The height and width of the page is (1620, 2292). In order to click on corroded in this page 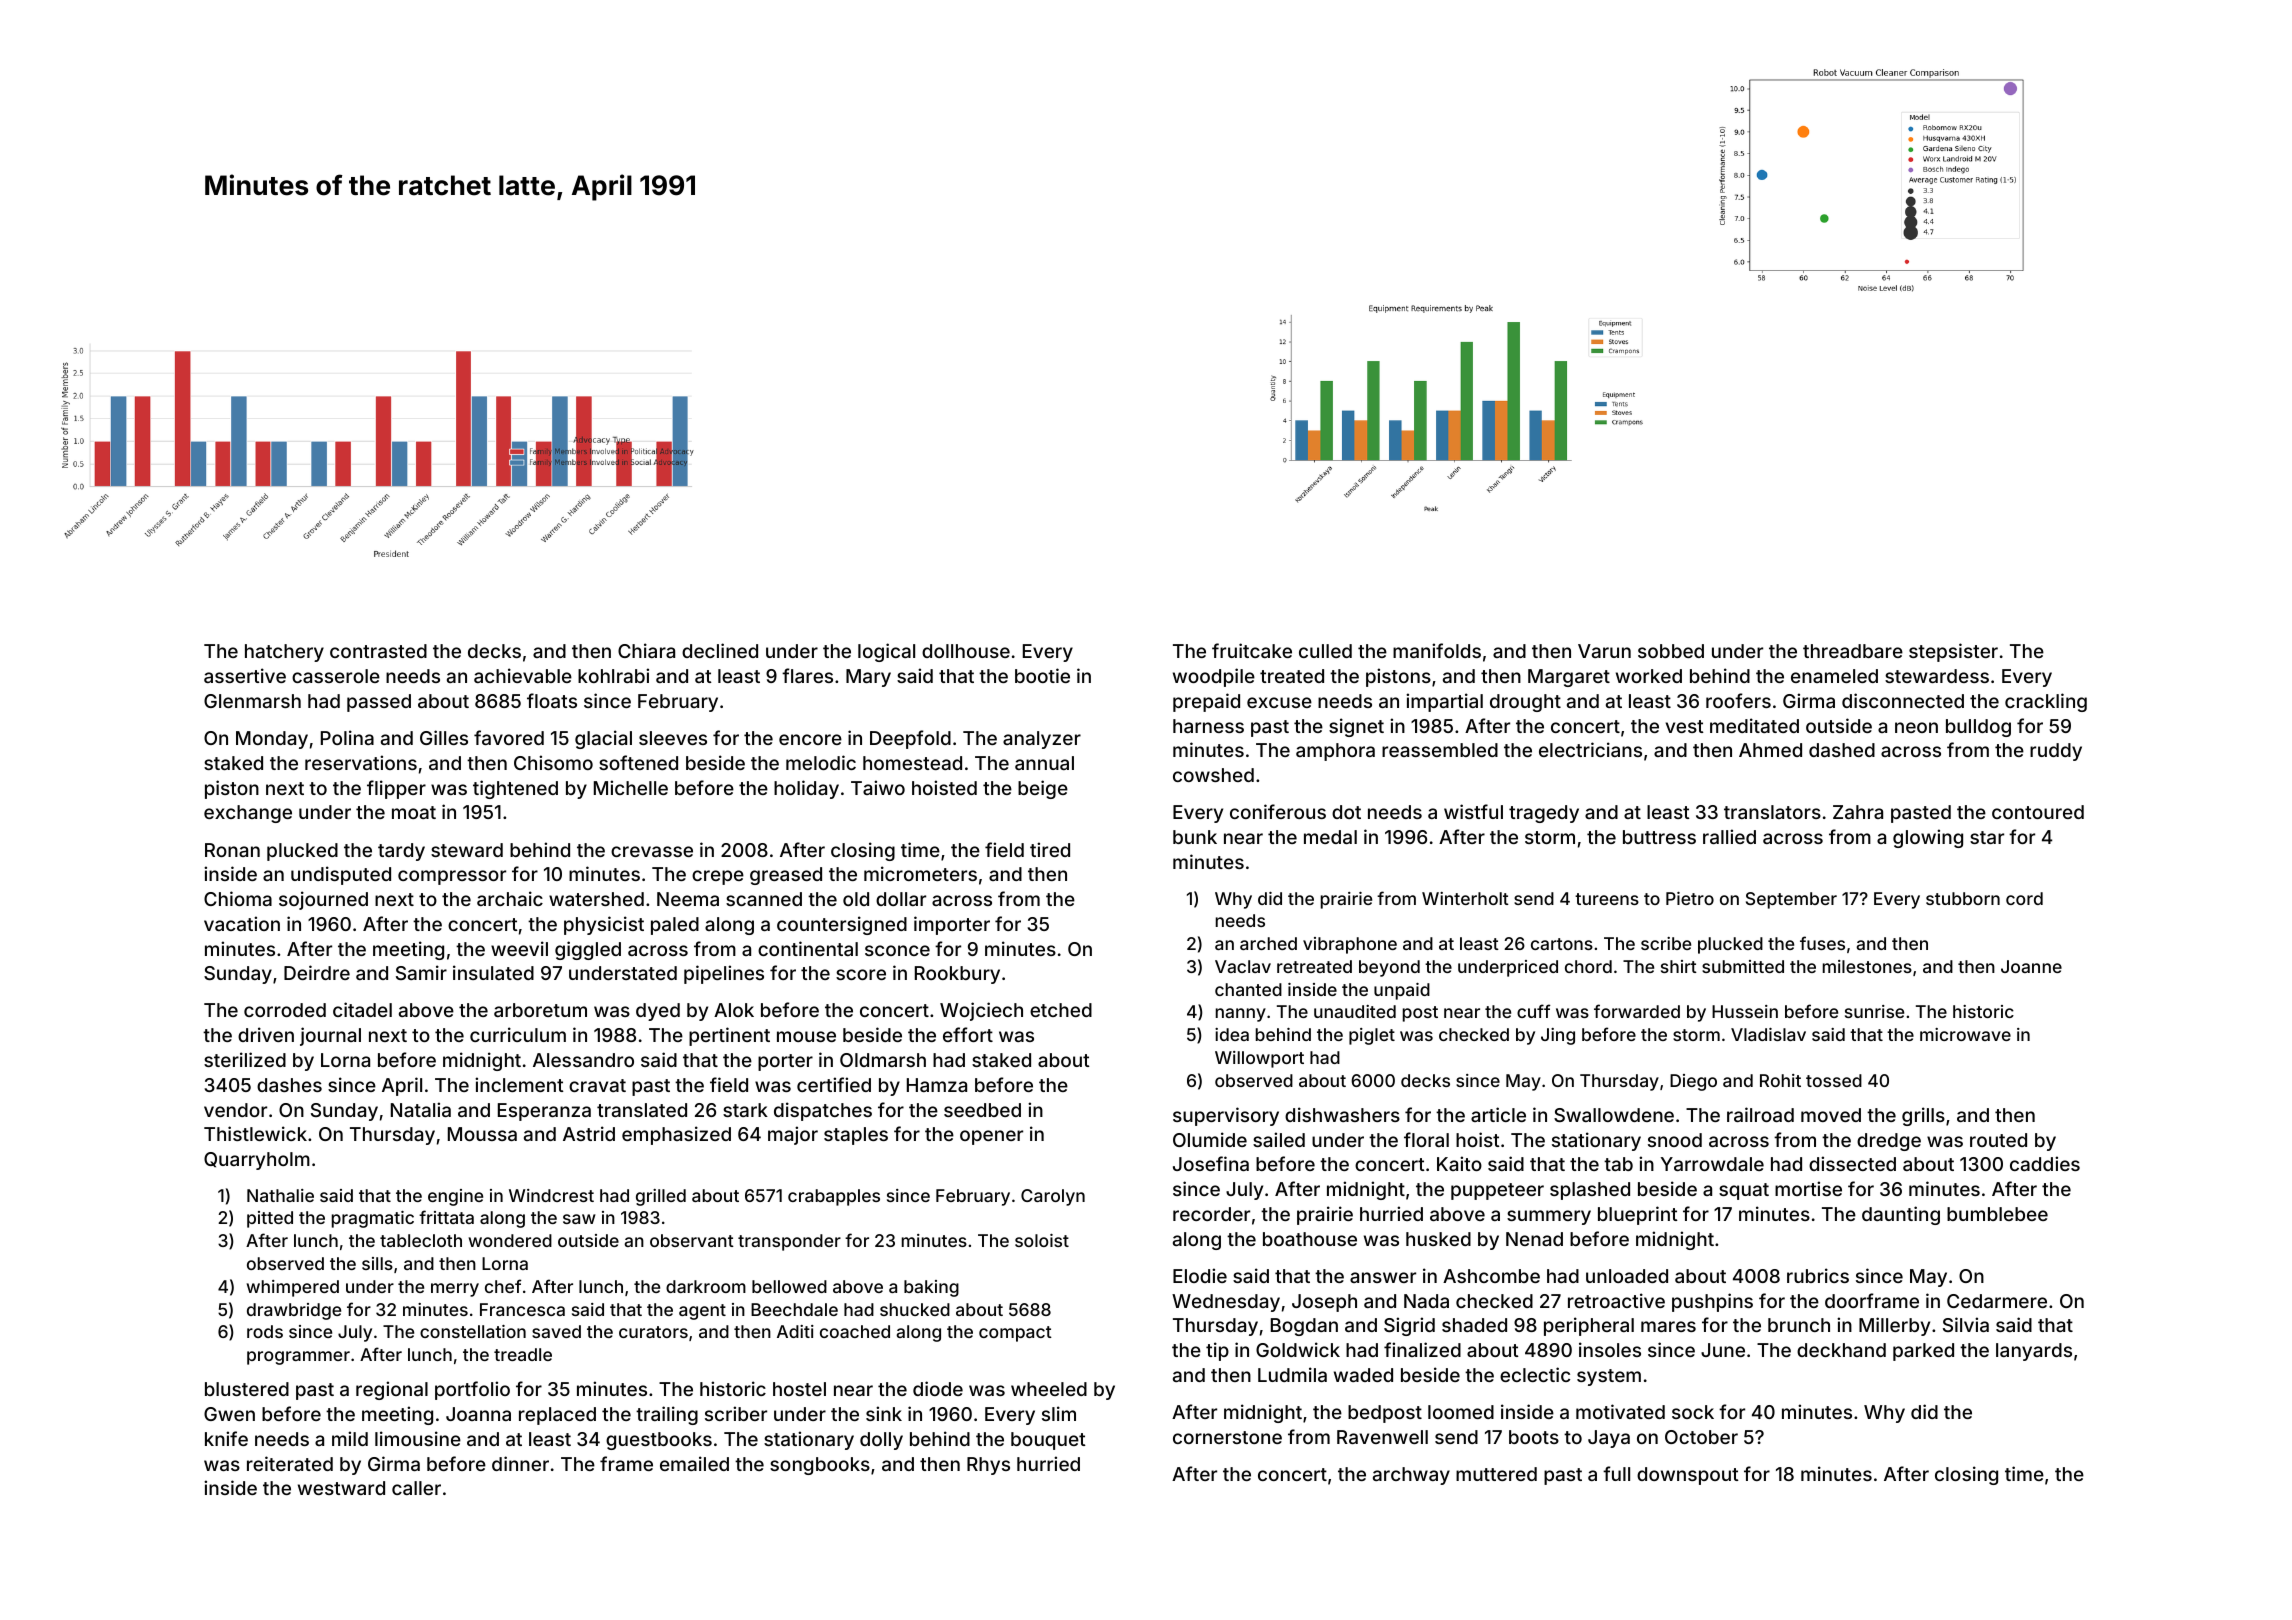, I will do `click(285, 1010)`.
